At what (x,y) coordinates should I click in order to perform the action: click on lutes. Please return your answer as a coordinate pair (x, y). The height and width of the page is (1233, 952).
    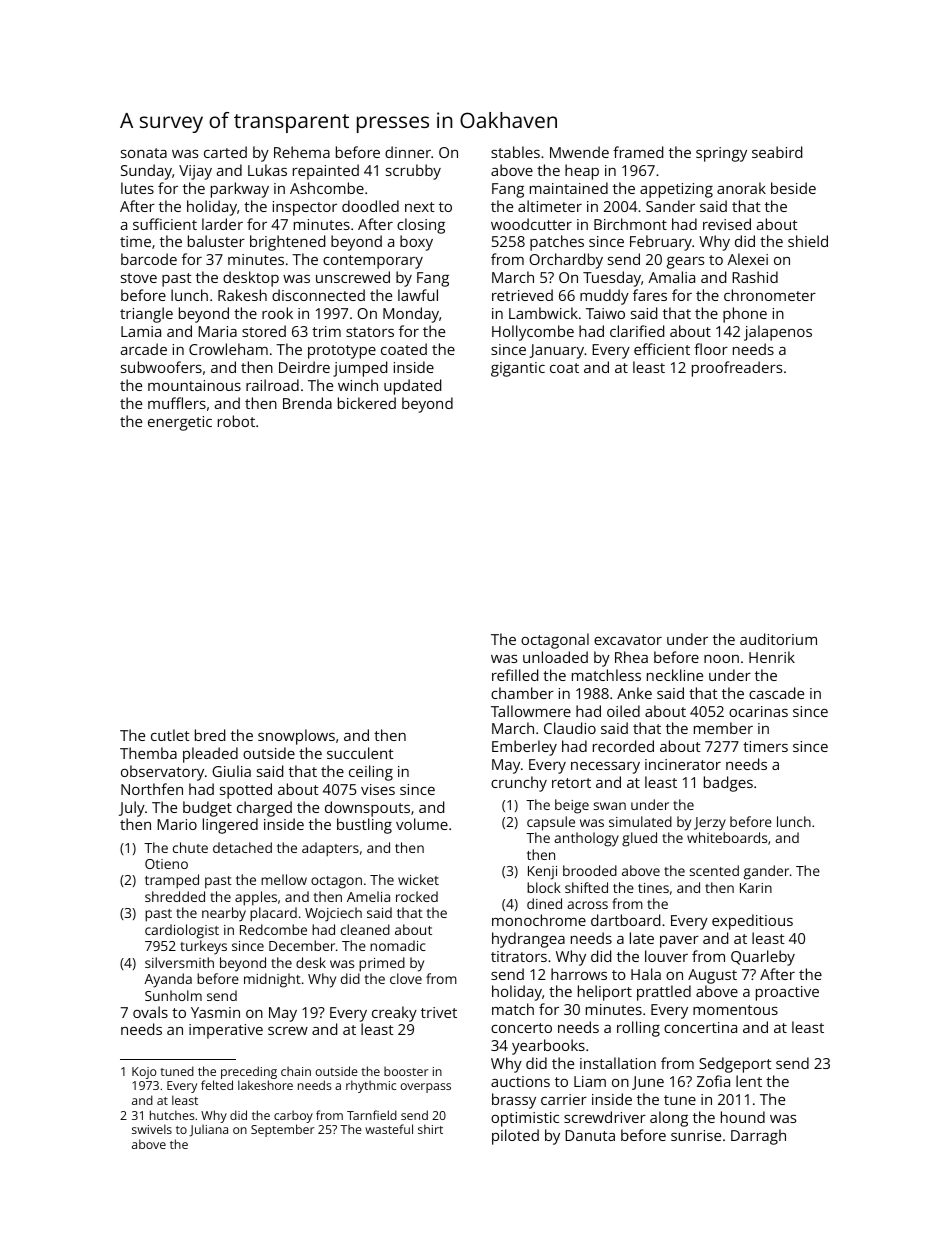
    Looking at the image, I should click on (137, 188).
